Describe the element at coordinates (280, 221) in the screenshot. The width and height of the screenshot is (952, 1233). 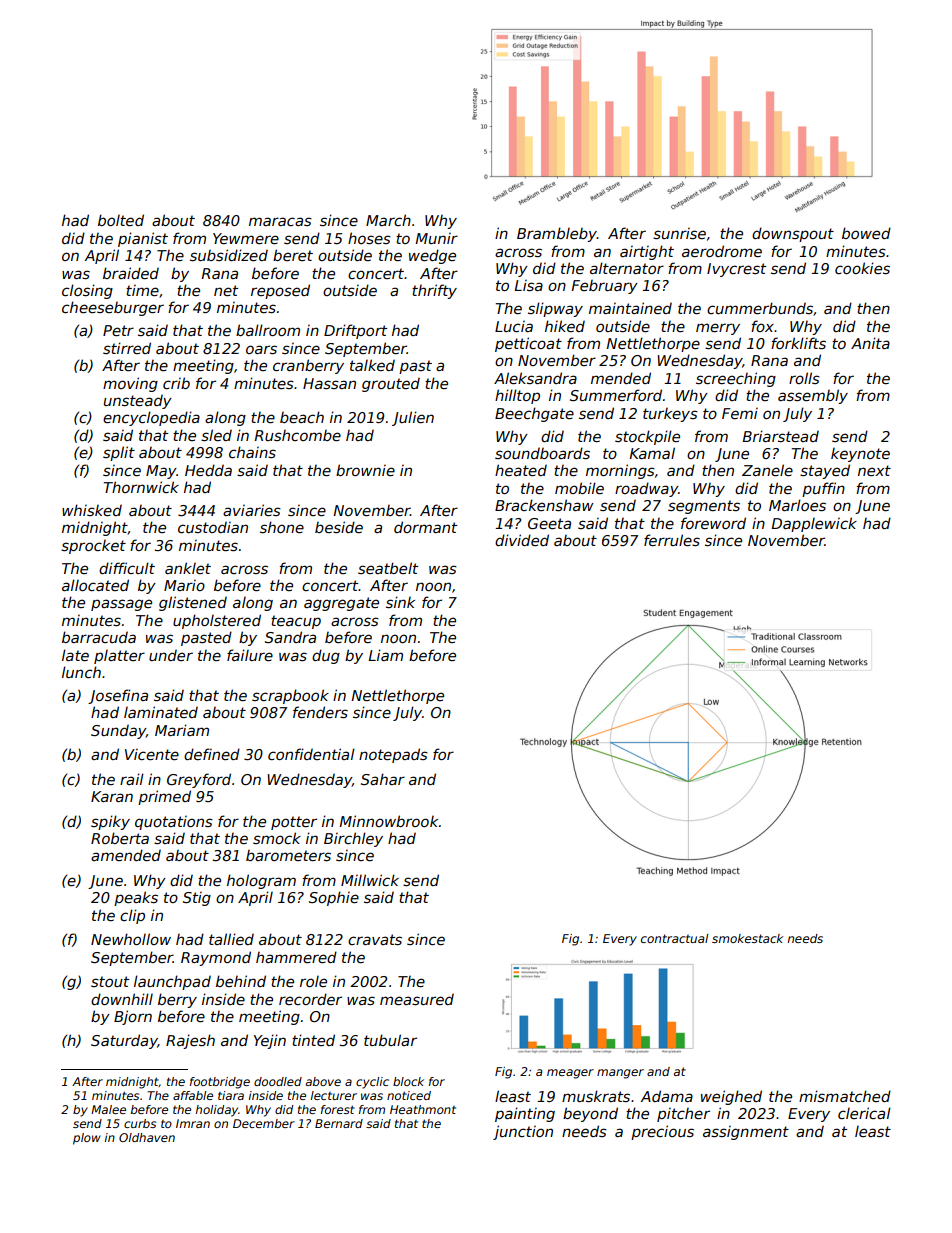
I see `maracas` at that location.
